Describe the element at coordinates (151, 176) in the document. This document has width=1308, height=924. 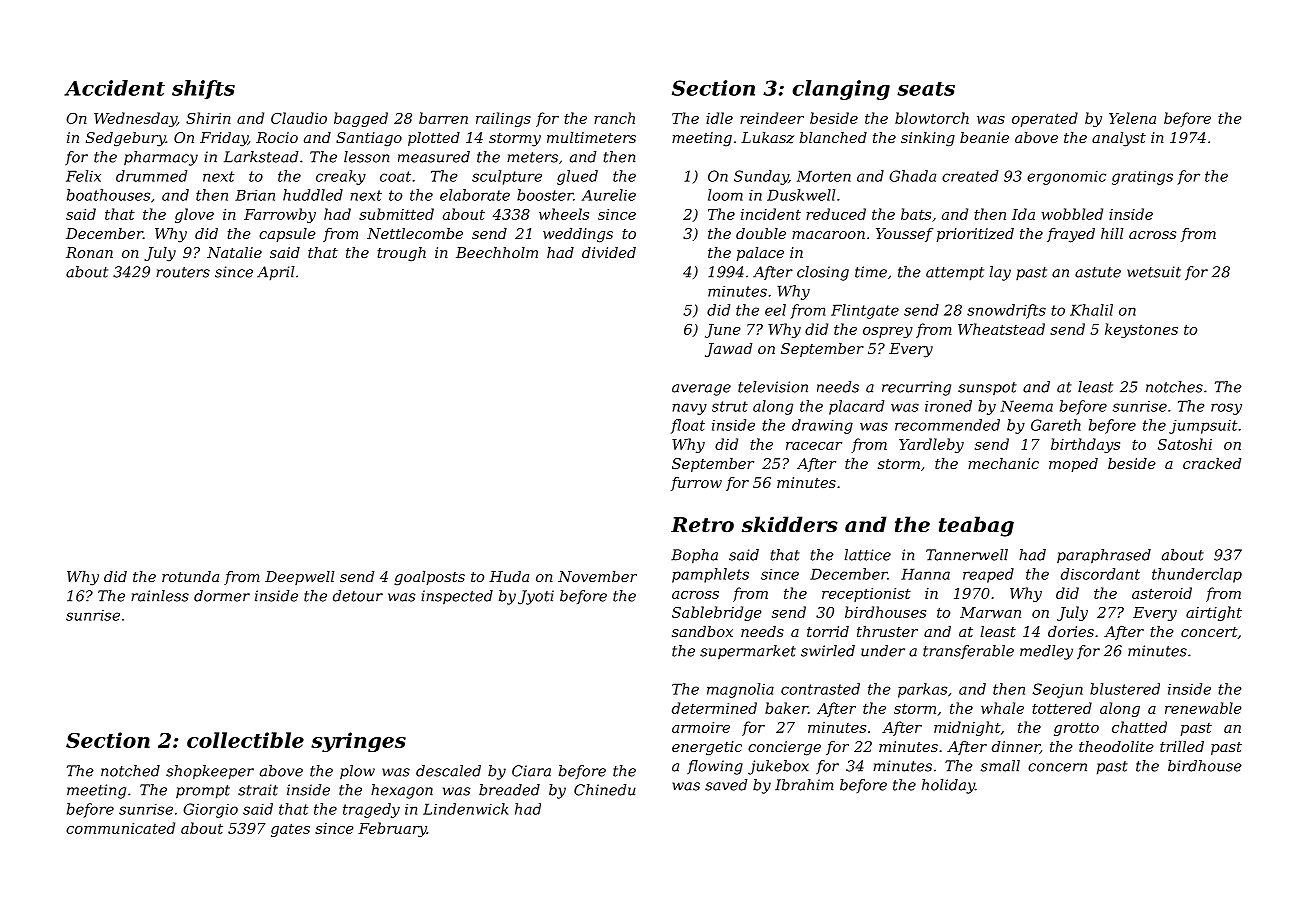
I see `drummed` at that location.
